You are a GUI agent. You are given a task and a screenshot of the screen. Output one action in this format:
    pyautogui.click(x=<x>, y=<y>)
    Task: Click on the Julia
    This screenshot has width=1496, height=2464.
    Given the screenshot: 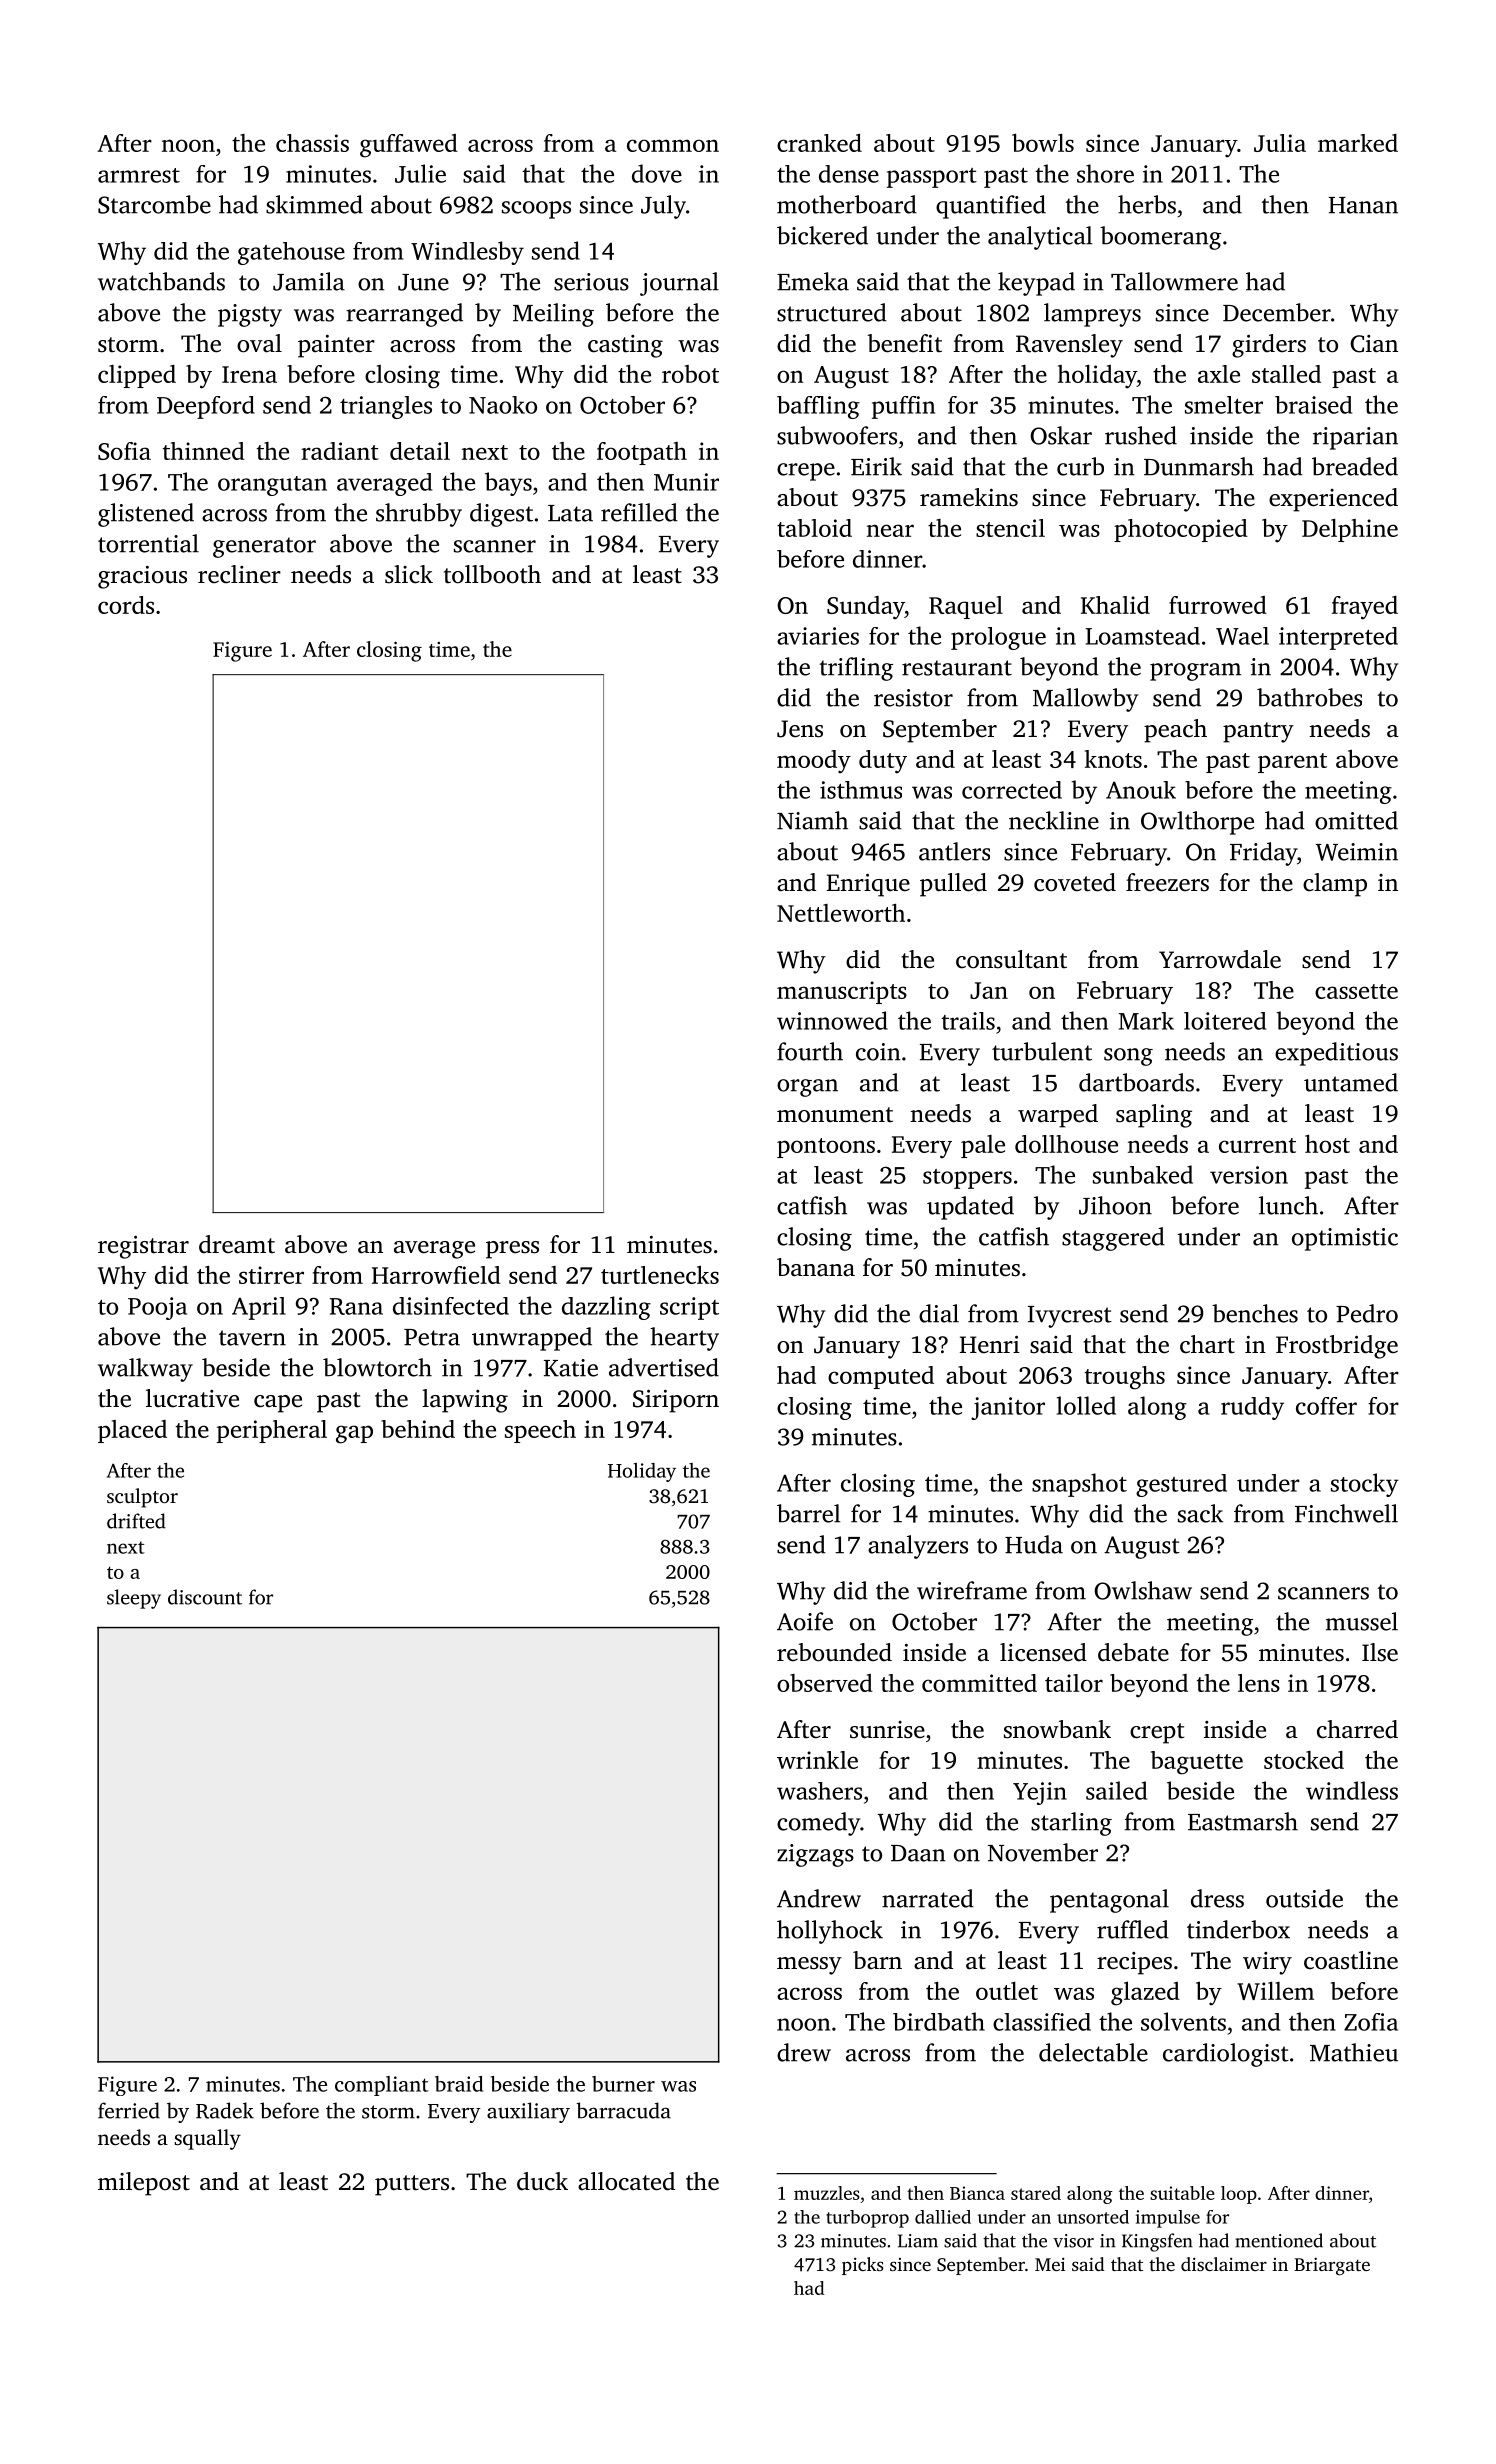 What is the action you would take?
    pyautogui.click(x=1280, y=143)
